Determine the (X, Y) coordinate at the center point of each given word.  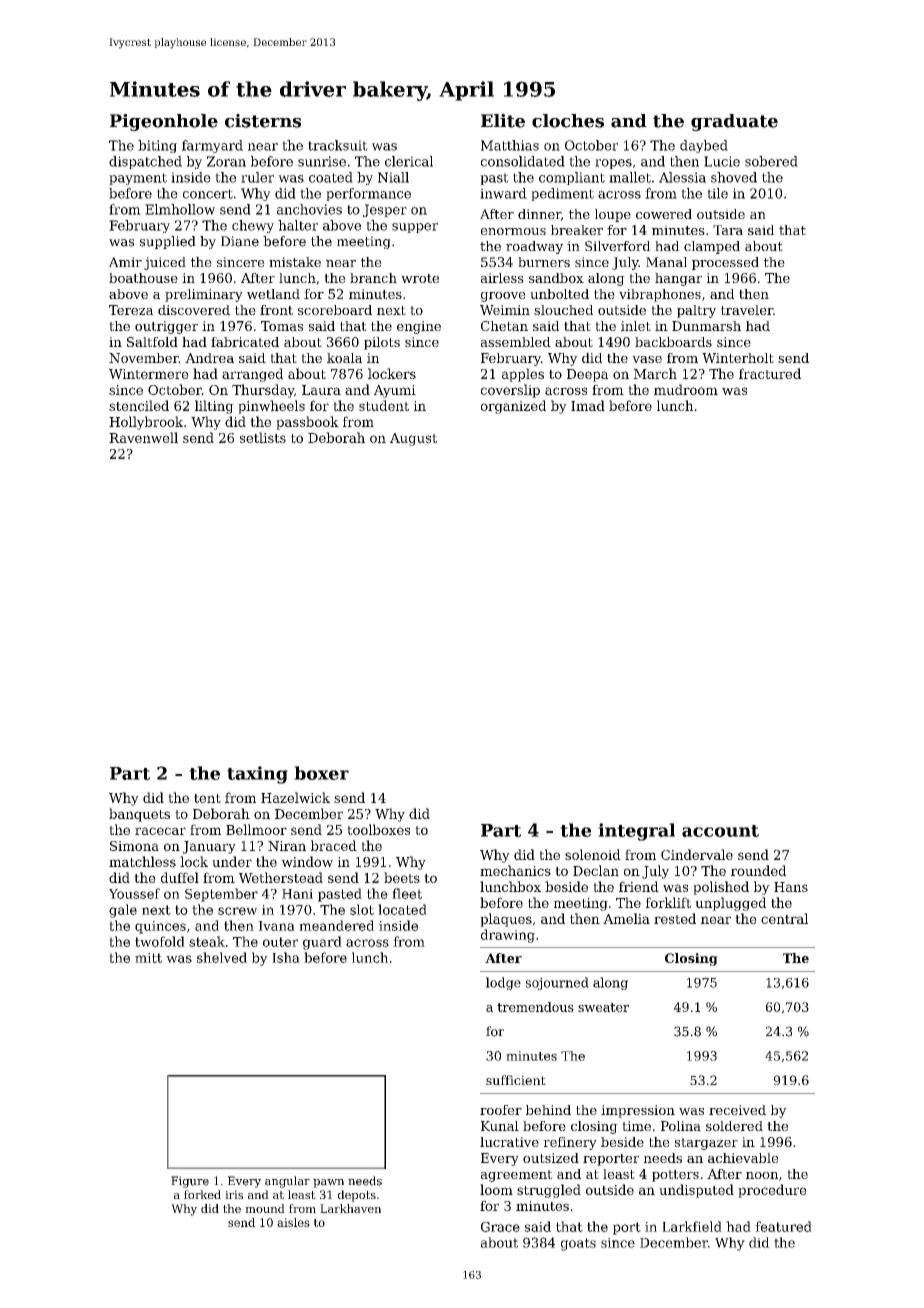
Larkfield (692, 1226)
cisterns (263, 121)
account (720, 831)
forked (202, 1194)
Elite (503, 121)
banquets (139, 815)
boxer (321, 773)
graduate (734, 122)
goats (578, 1244)
